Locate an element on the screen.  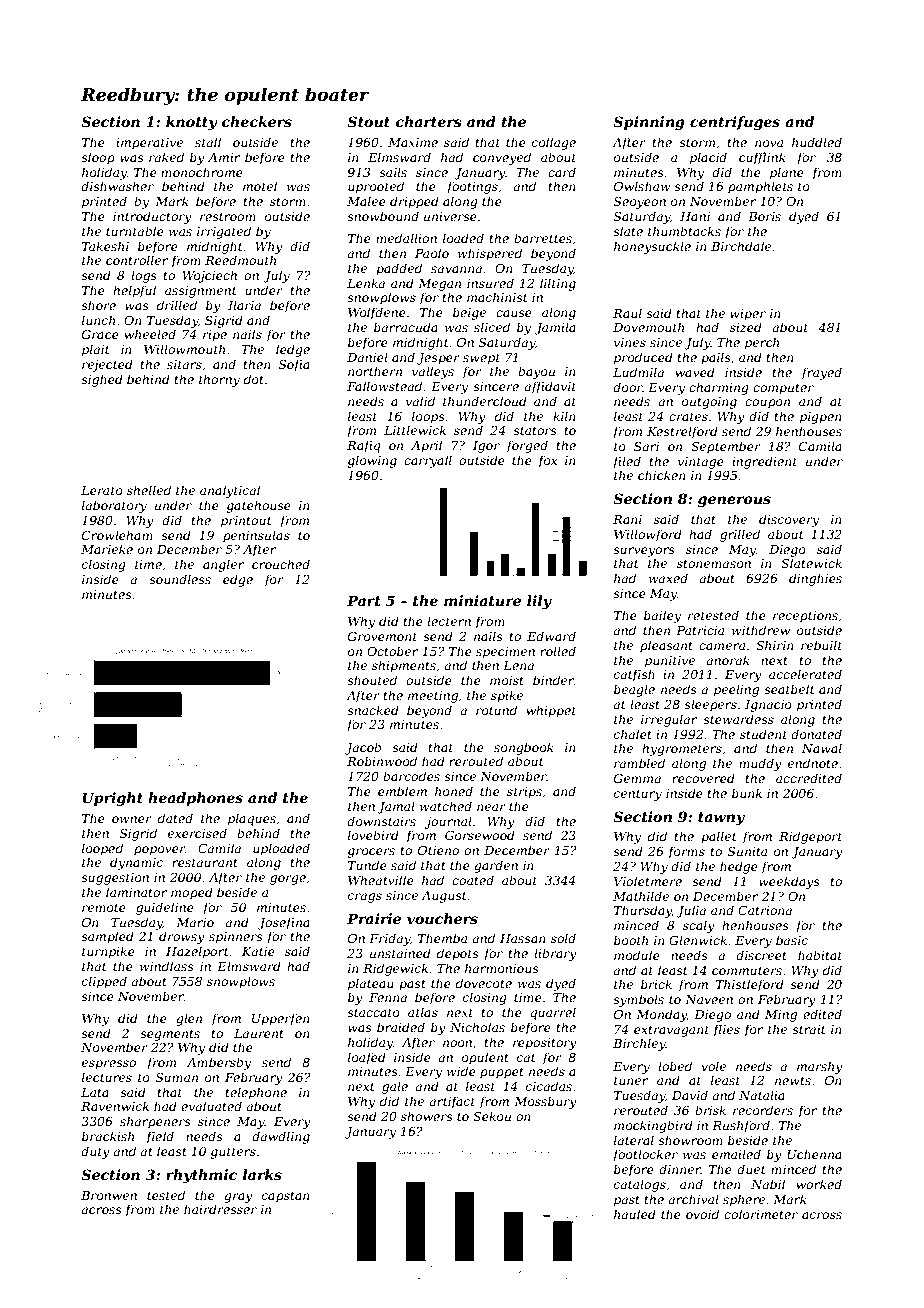
sold is located at coordinates (563, 938).
